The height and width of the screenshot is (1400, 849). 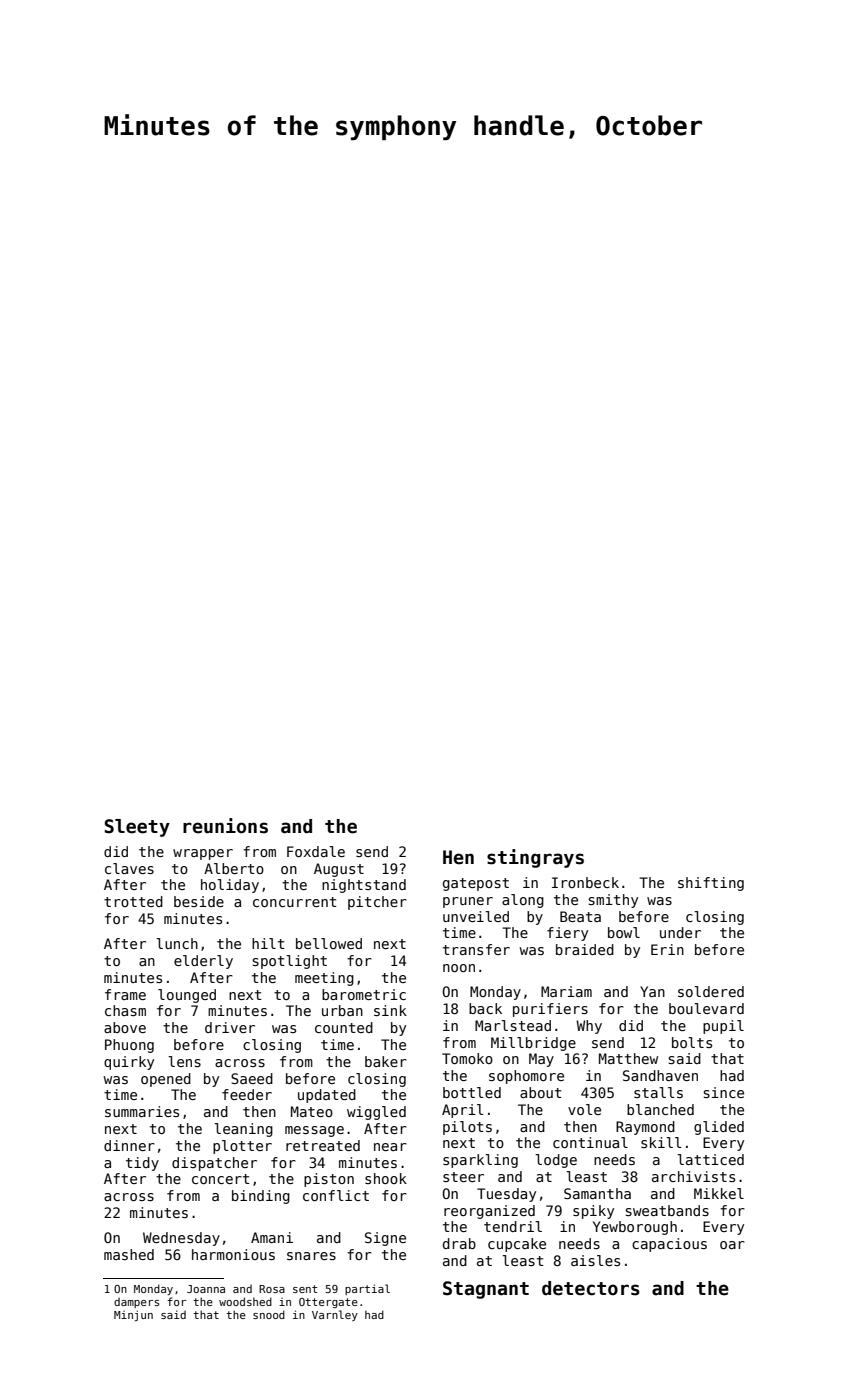 What do you see at coordinates (129, 1145) in the screenshot?
I see `dinner` at bounding box center [129, 1145].
